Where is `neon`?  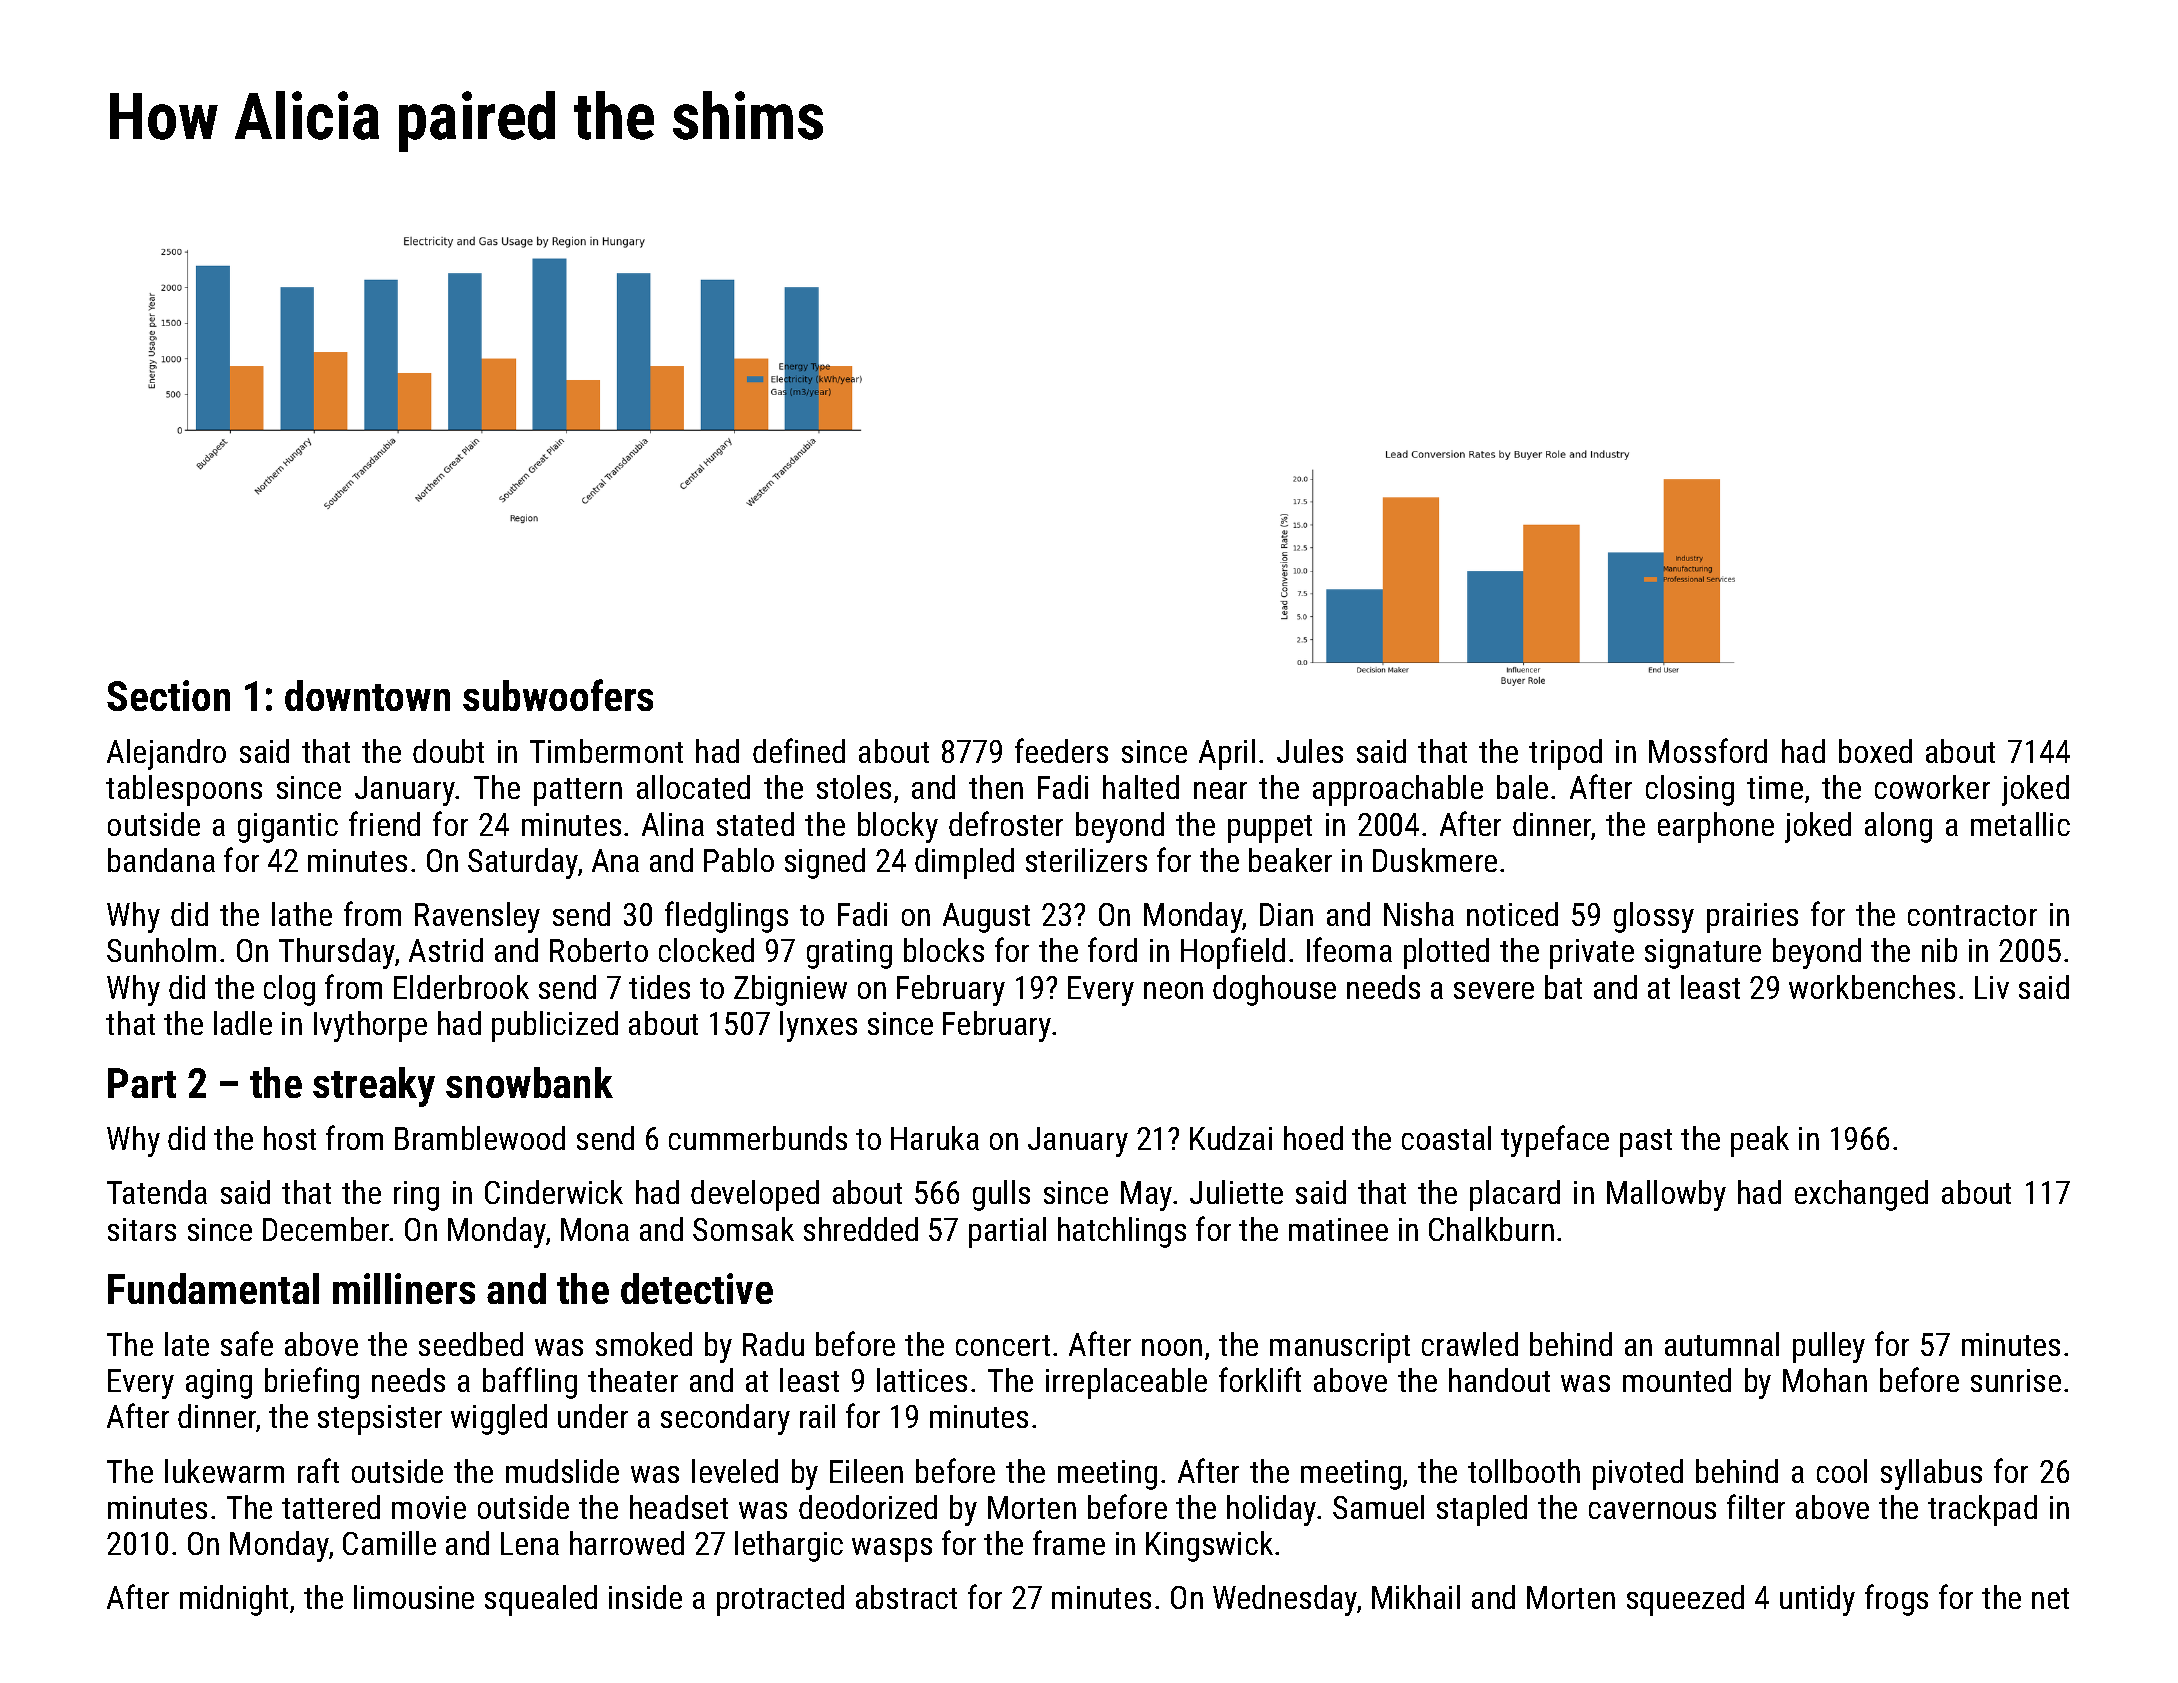 neon is located at coordinates (1173, 990).
